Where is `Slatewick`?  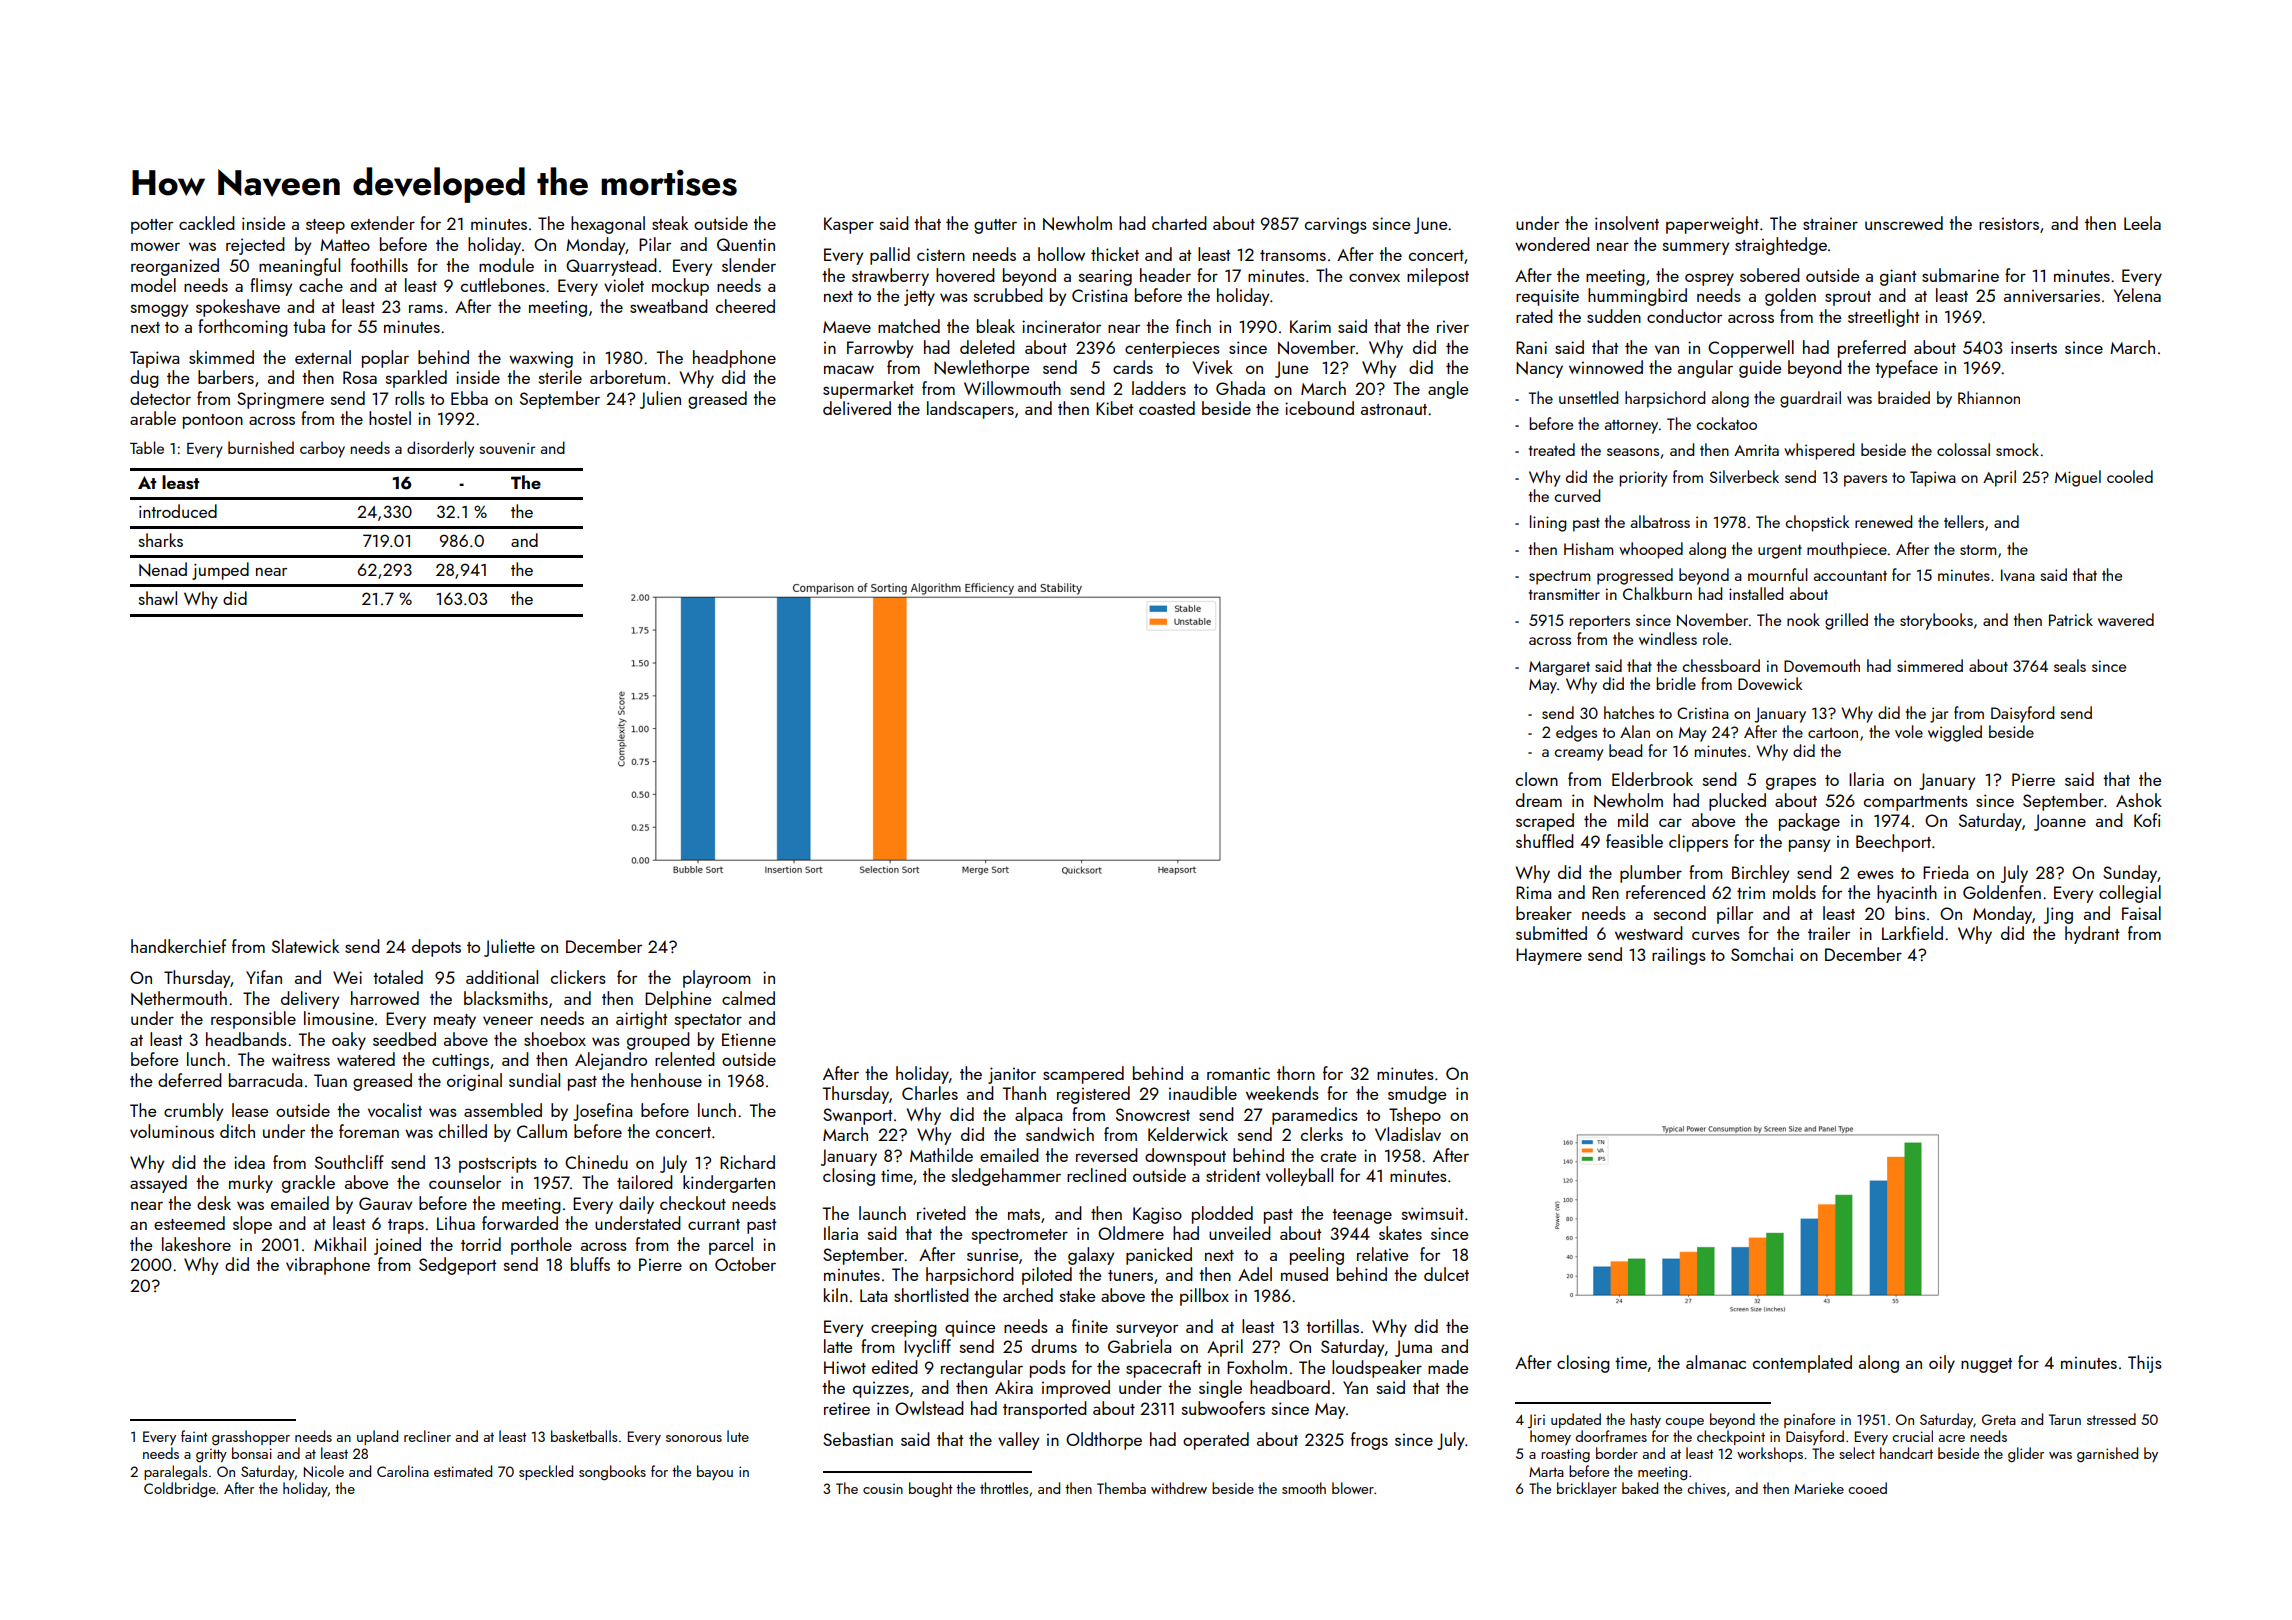
Slatewick is located at coordinates (305, 946).
